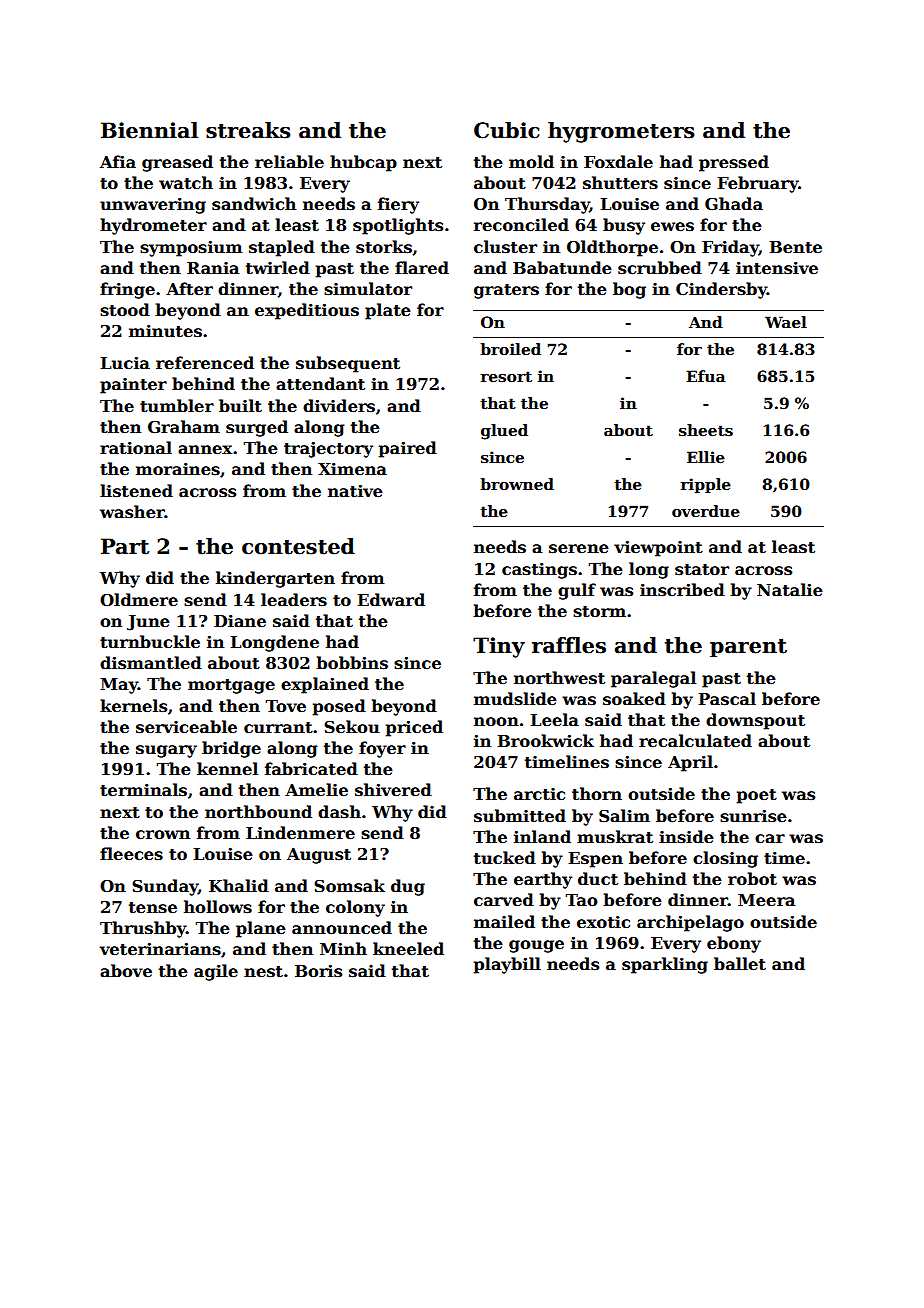  I want to click on kneeled, so click(408, 949).
